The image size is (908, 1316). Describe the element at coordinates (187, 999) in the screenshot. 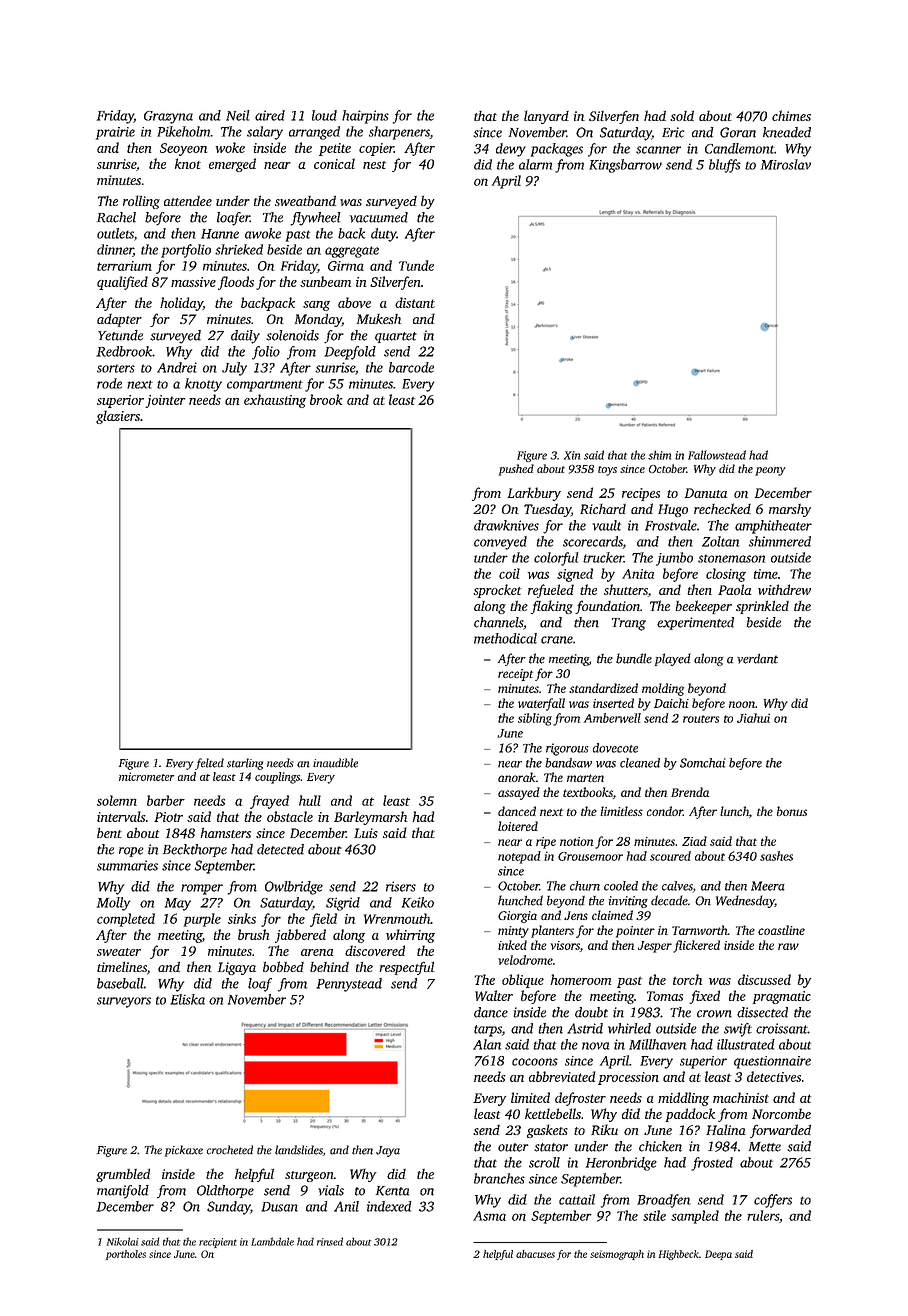

I see `Eliska` at that location.
